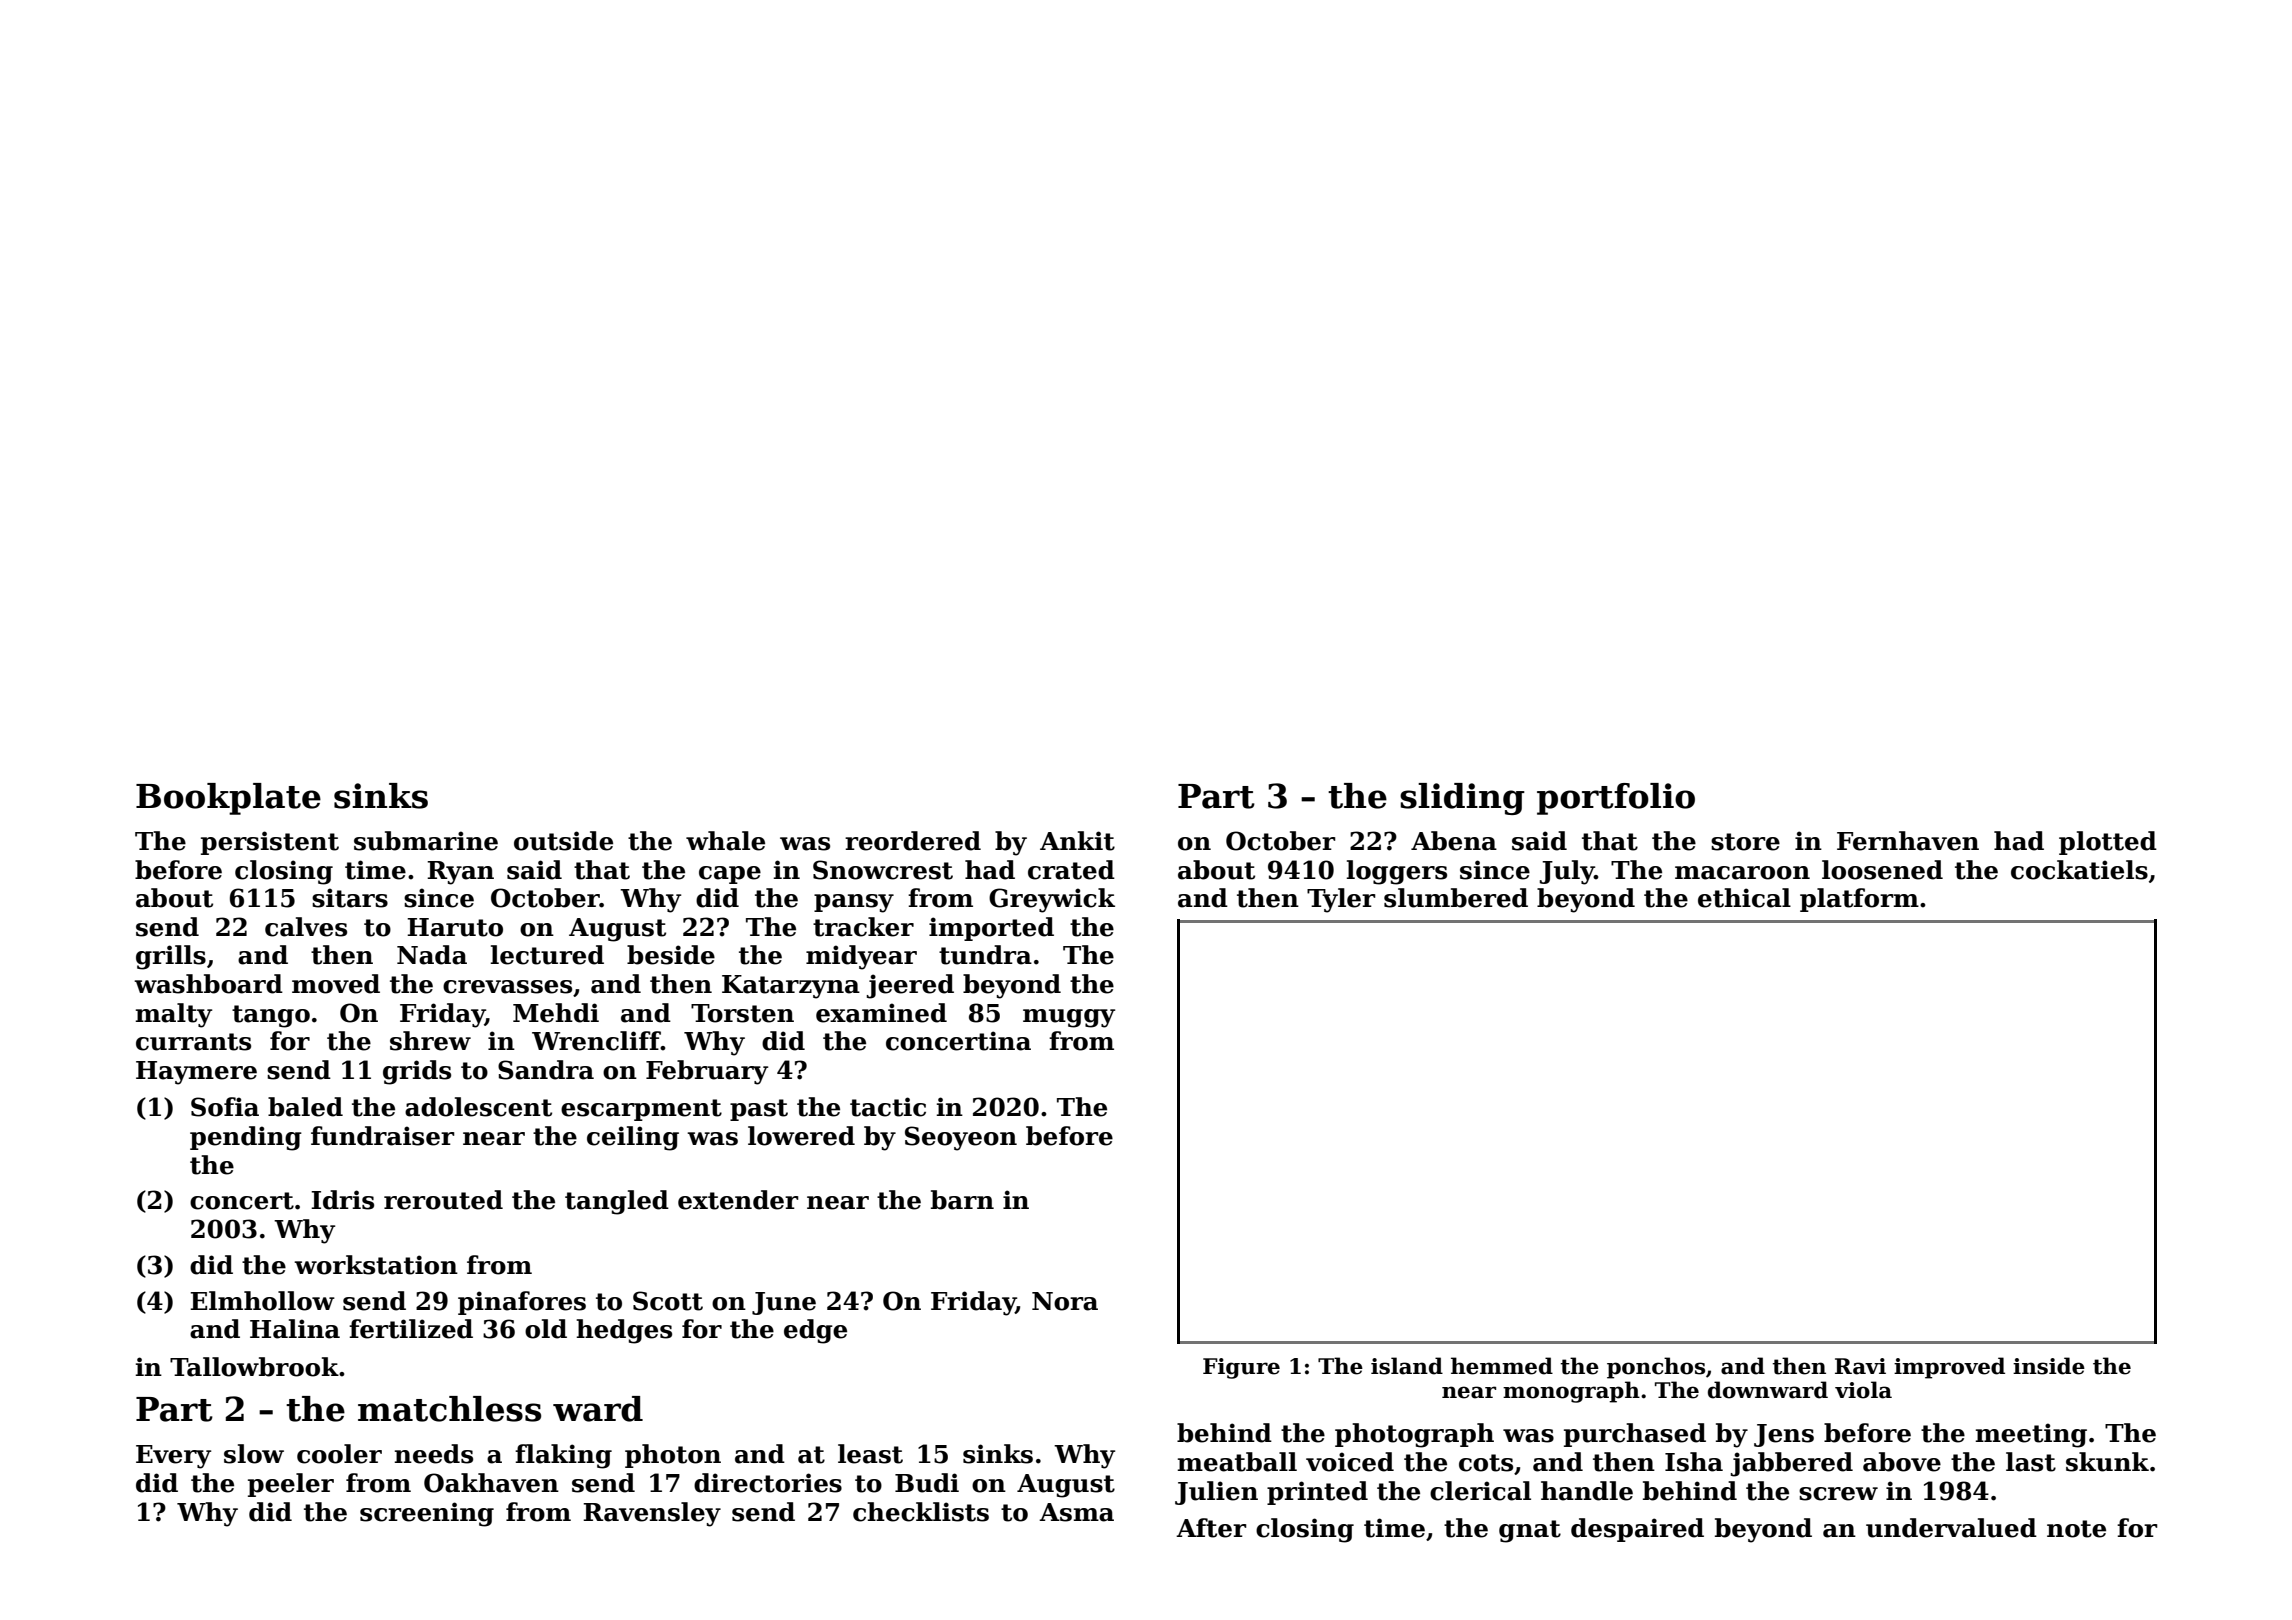  I want to click on sliding, so click(1462, 799).
